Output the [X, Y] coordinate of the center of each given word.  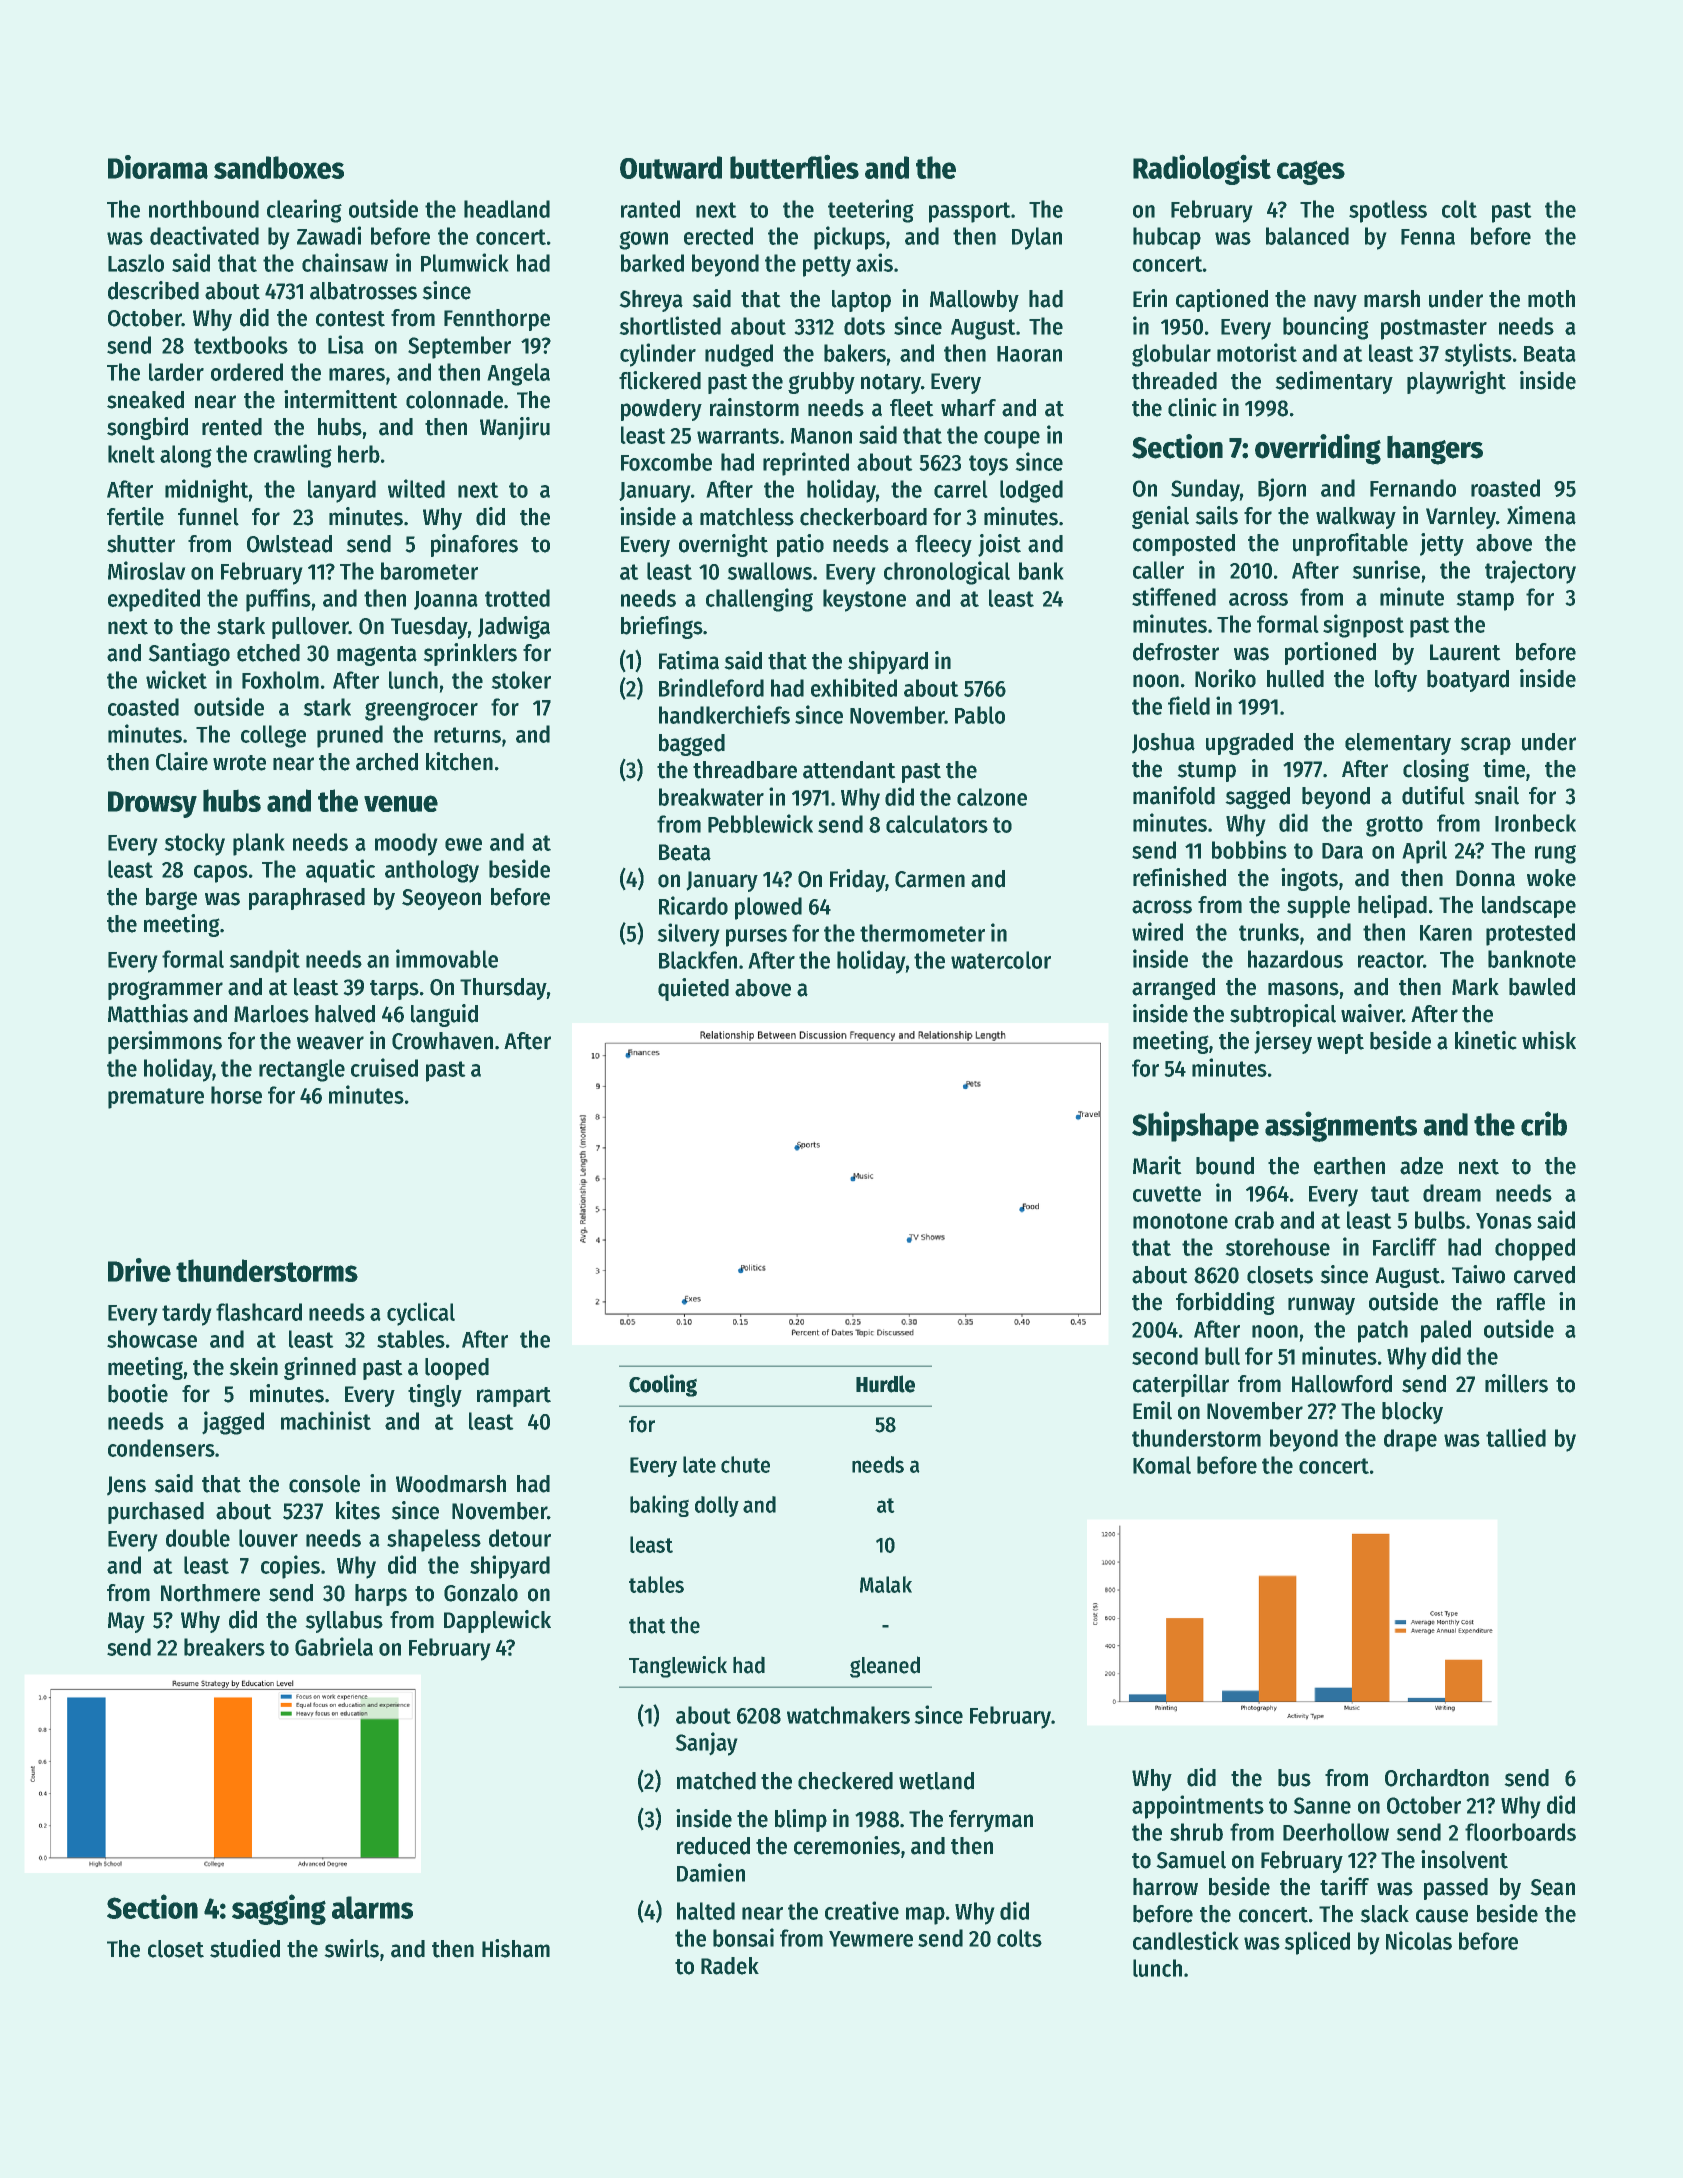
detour [520, 1538]
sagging [279, 1909]
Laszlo [136, 263]
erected [718, 236]
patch [1383, 1331]
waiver [1371, 1013]
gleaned [885, 1667]
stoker [521, 680]
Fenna [1428, 237]
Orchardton [1437, 1778]
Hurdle [885, 1384]
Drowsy [152, 804]
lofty [1396, 681]
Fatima [689, 660]
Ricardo [693, 905]
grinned [320, 1368]
